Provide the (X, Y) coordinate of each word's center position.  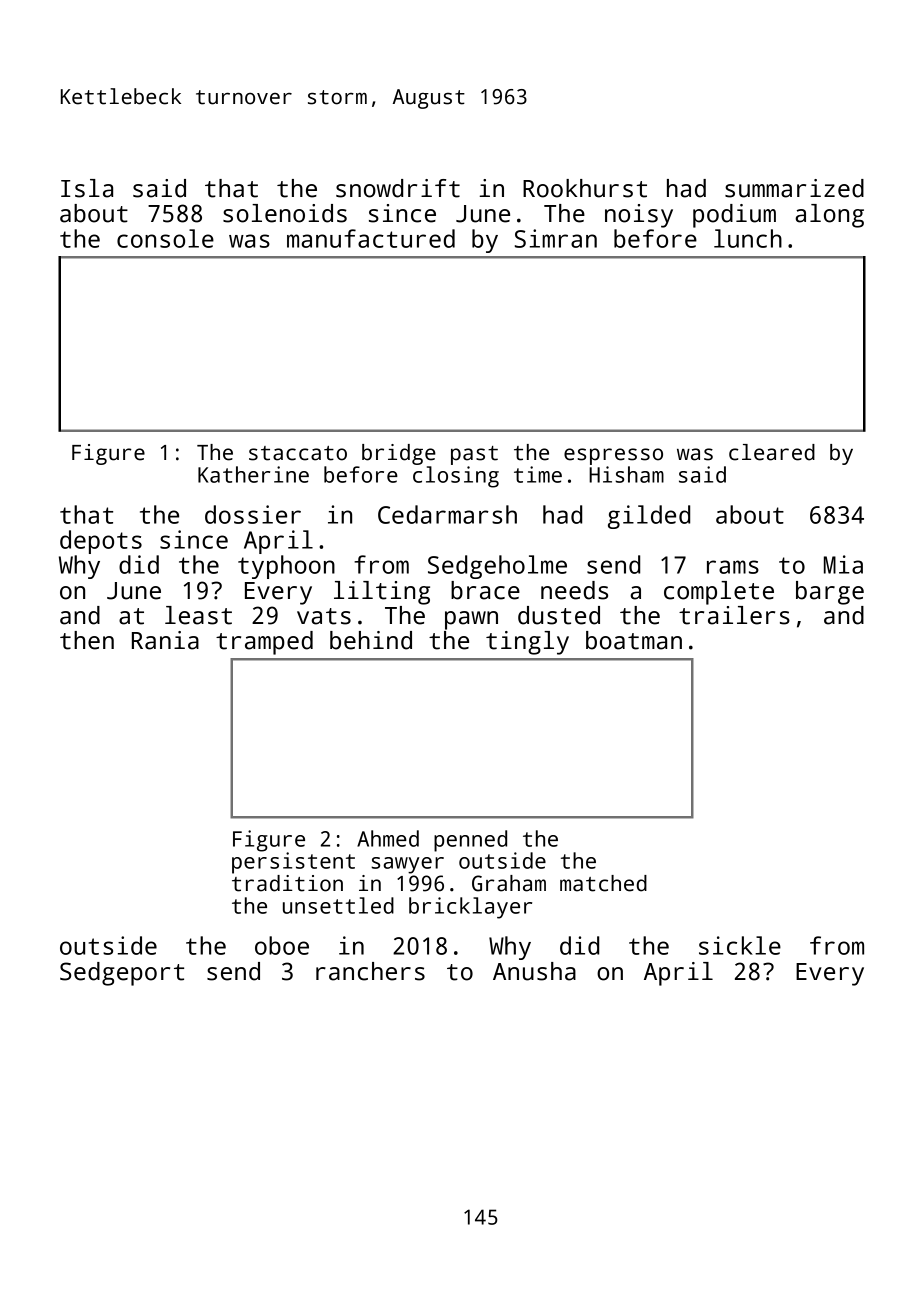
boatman (634, 640)
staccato (298, 453)
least (198, 615)
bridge (399, 454)
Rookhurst (585, 188)
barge (830, 593)
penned (470, 841)
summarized (794, 188)
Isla (87, 188)
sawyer (407, 865)
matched (603, 883)
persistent (293, 863)
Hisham (626, 474)
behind (371, 640)
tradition (287, 883)
